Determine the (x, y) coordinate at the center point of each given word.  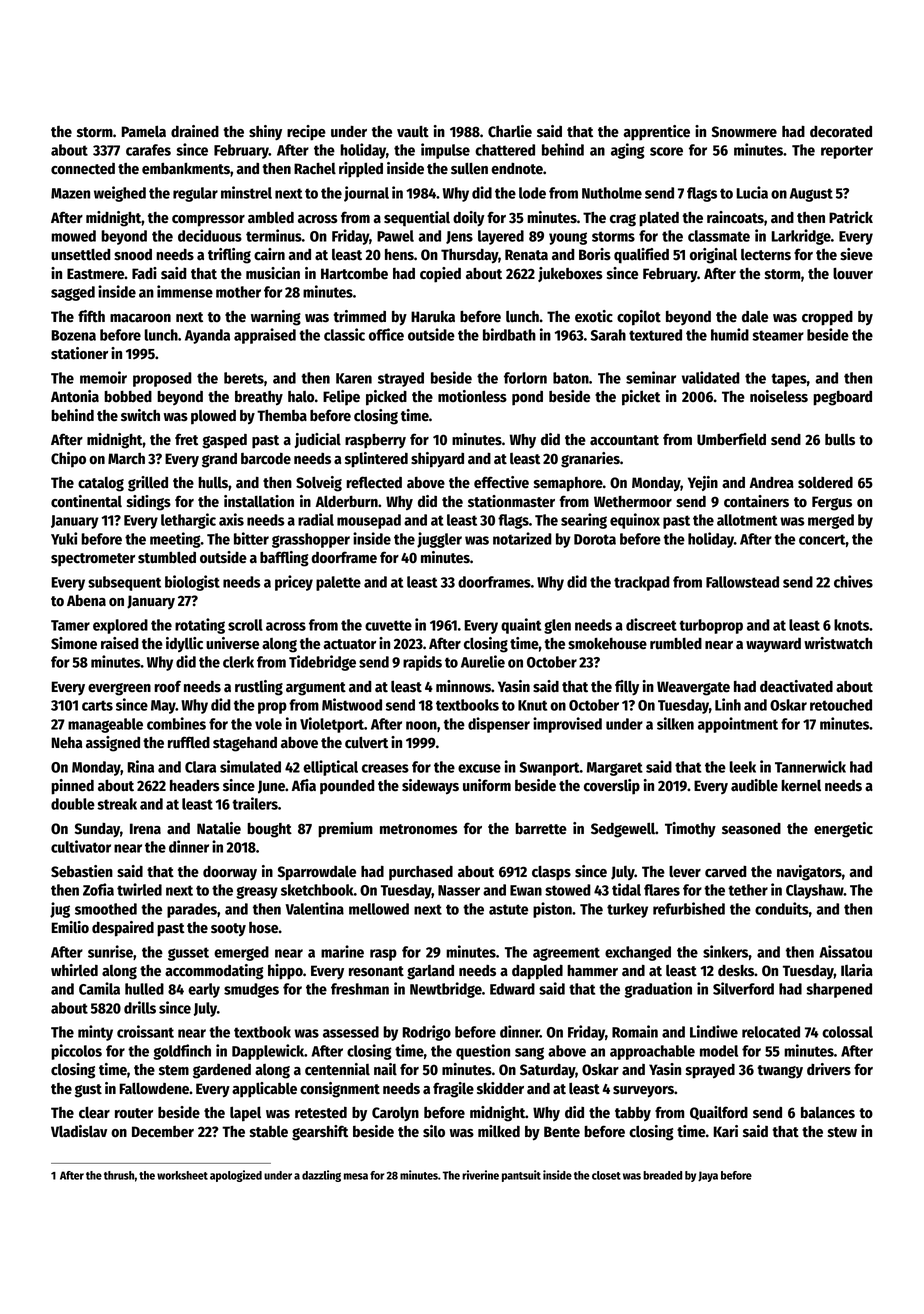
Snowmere (744, 132)
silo (434, 1131)
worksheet (182, 1175)
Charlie (510, 131)
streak (117, 804)
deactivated (796, 686)
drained (195, 131)
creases (385, 768)
